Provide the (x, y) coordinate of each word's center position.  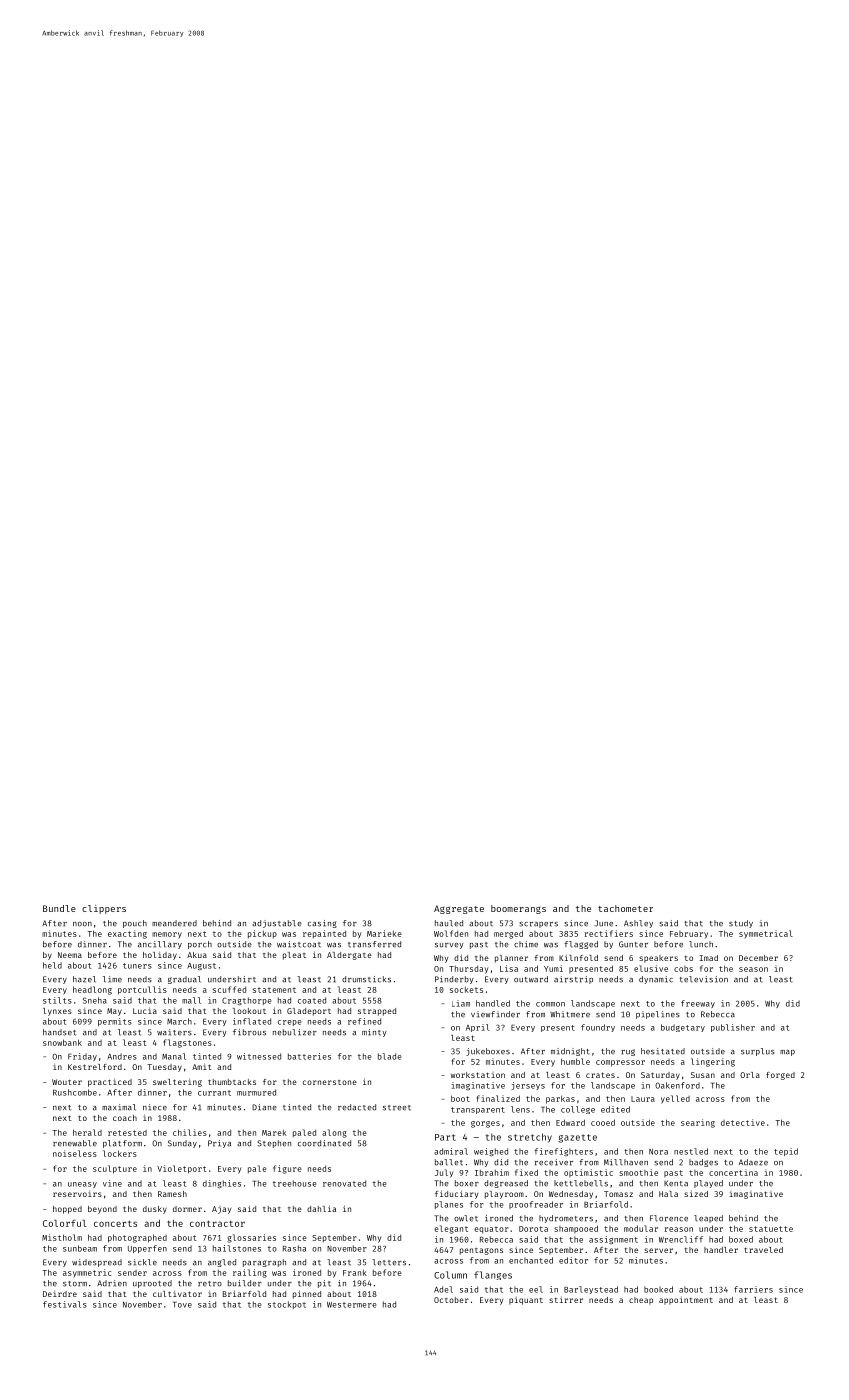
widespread (97, 1263)
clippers (104, 909)
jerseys (528, 1086)
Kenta (676, 1183)
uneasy (82, 1185)
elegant (451, 1229)
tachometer (625, 908)
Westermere (352, 1305)
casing (322, 924)
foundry (598, 1028)
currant (214, 1093)
